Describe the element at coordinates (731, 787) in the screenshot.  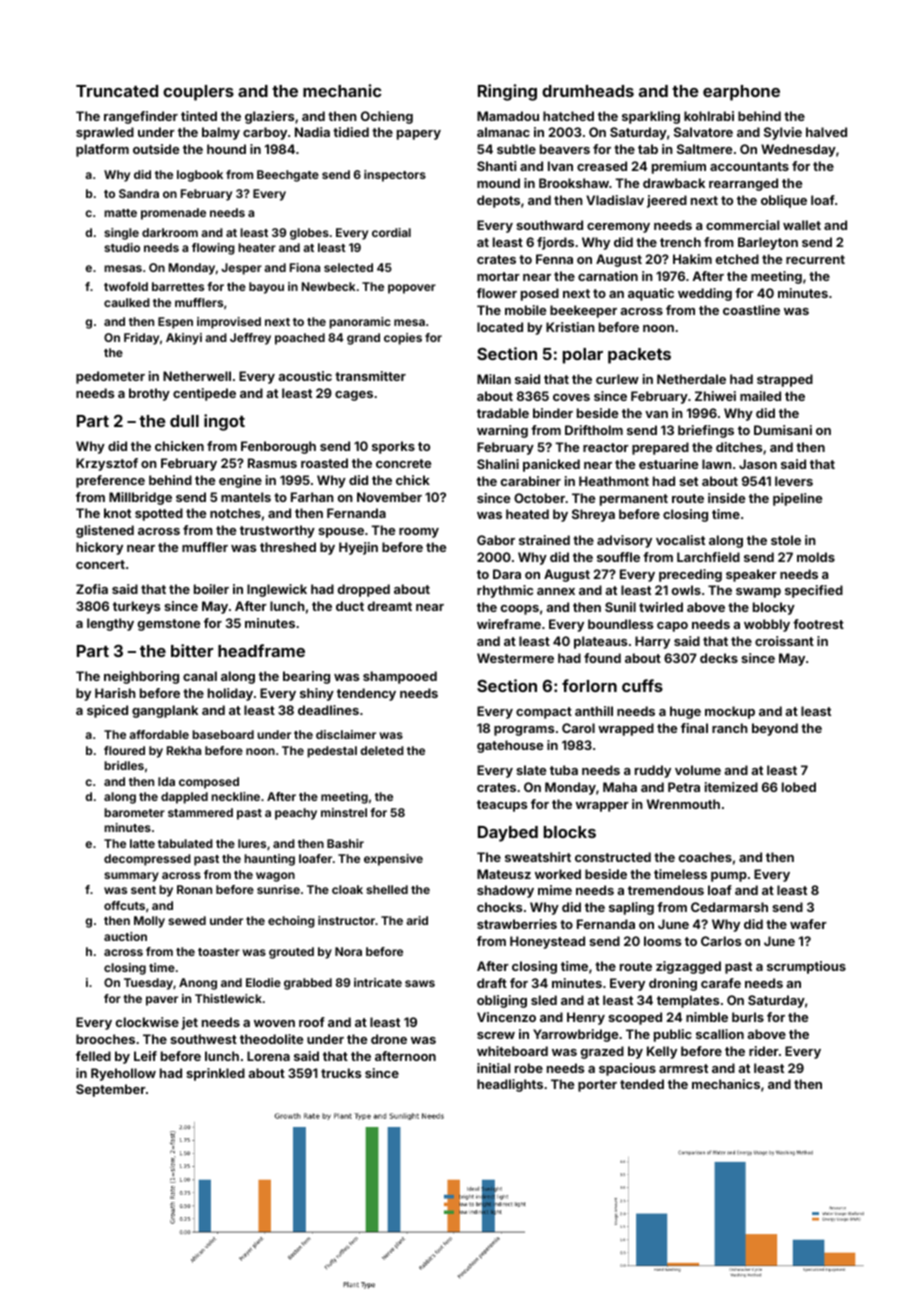
I see `itemized` at that location.
